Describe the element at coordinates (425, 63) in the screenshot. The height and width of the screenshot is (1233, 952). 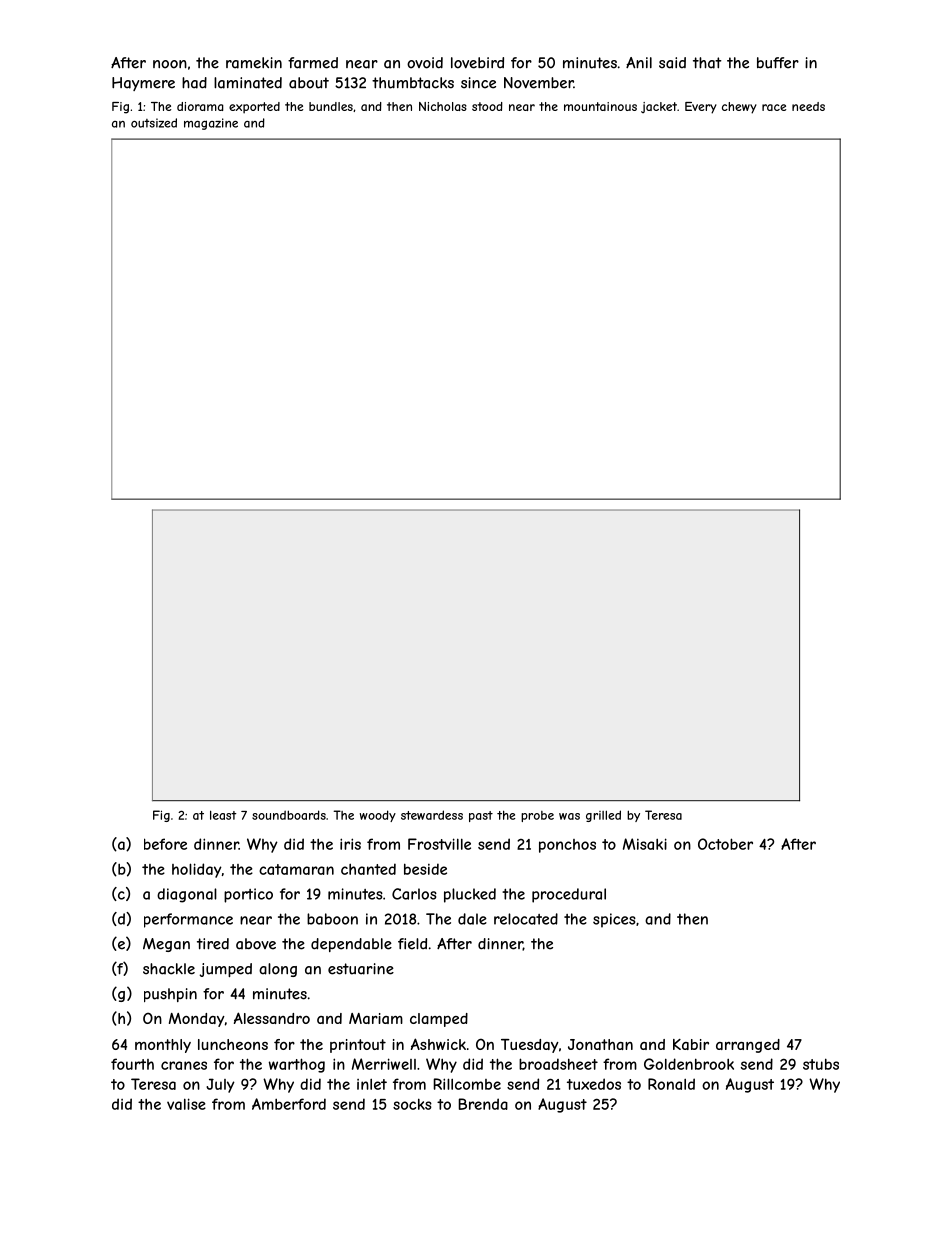
I see `ovoid` at that location.
